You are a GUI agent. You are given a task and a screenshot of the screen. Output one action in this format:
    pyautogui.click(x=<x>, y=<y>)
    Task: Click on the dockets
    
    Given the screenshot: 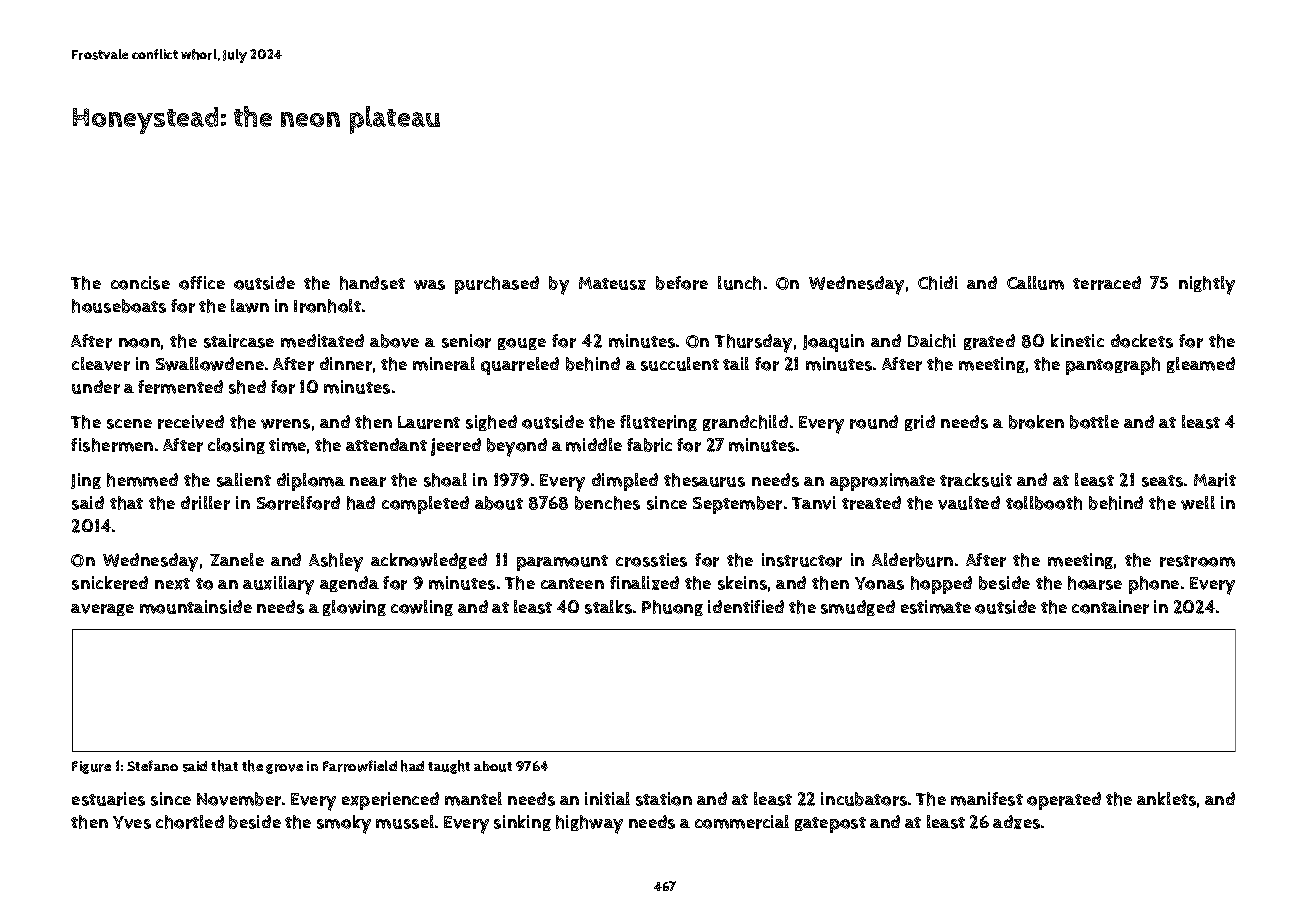 What is the action you would take?
    pyautogui.click(x=1142, y=341)
